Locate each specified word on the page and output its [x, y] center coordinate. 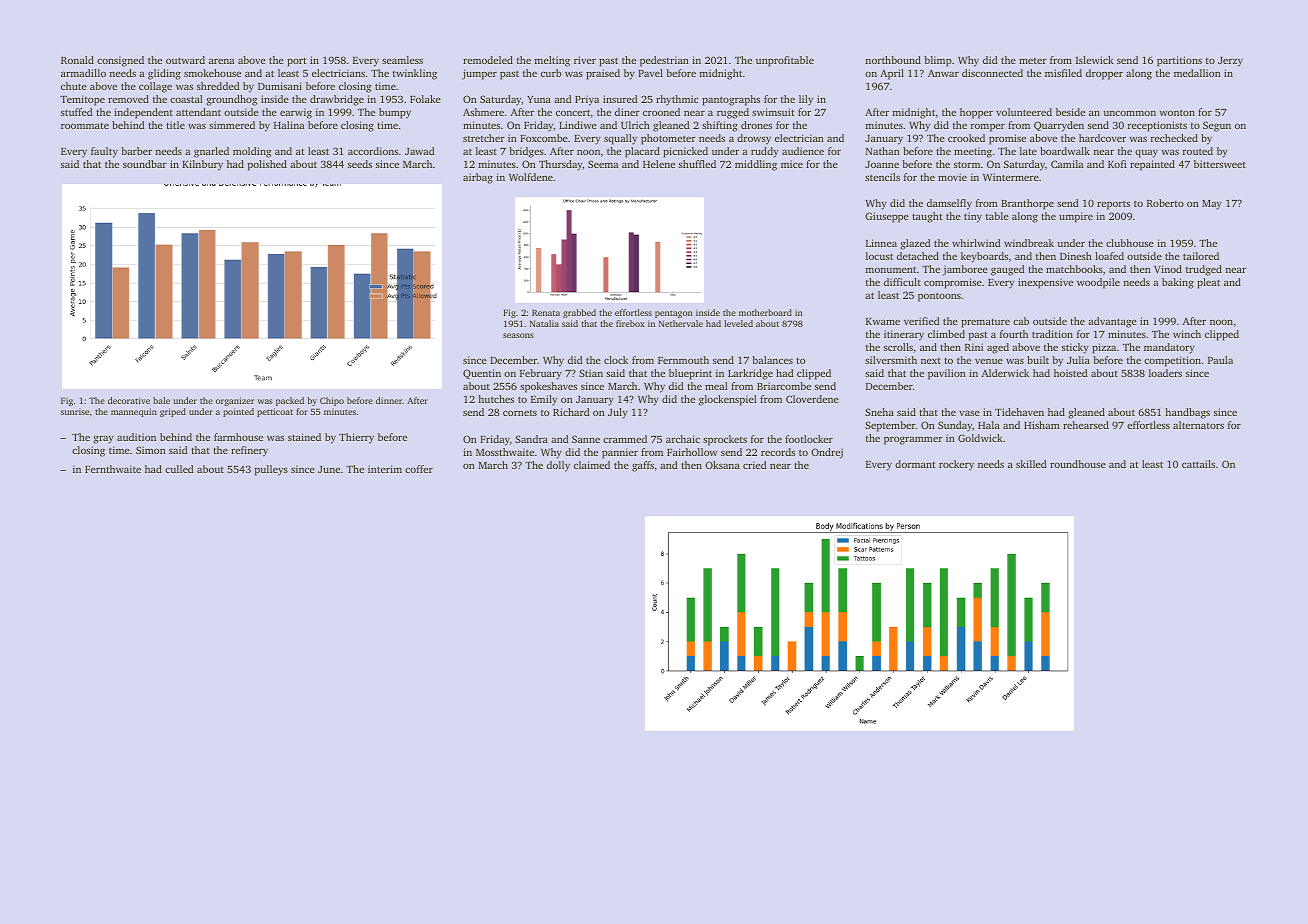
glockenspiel [728, 400]
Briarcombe [784, 386]
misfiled [1063, 73]
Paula [1220, 360]
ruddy [765, 152]
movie [952, 177]
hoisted [1070, 373]
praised [603, 74]
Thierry [356, 438]
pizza [1104, 348]
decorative [129, 400]
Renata [546, 313]
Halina [289, 125]
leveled [738, 323]
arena [221, 61]
